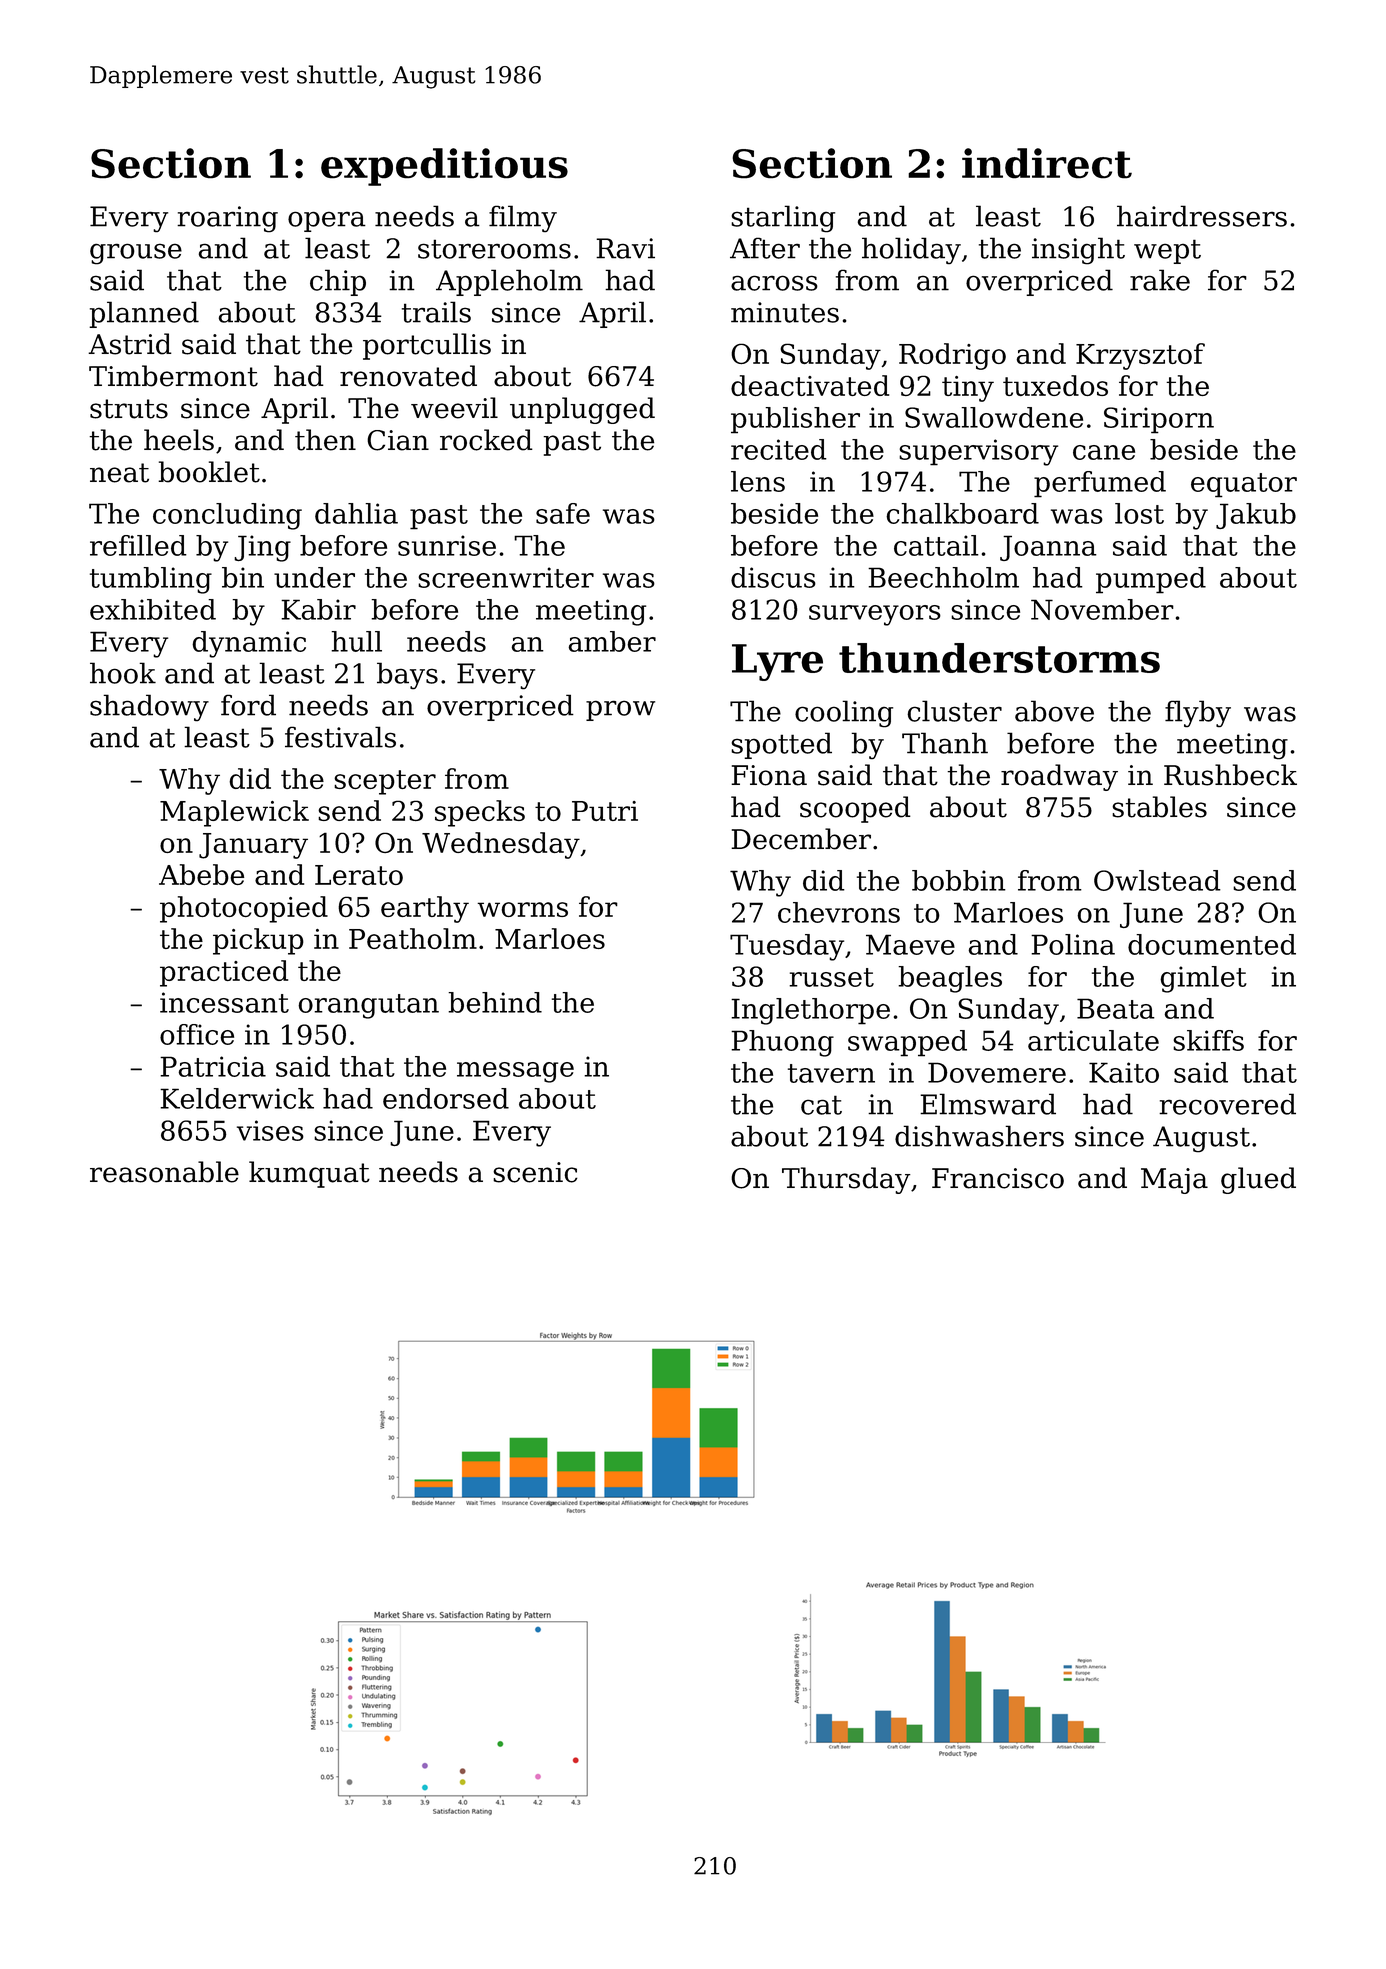 This page has height=1969, width=1386. Describe the element at coordinates (1054, 711) in the page. I see `above` at that location.
